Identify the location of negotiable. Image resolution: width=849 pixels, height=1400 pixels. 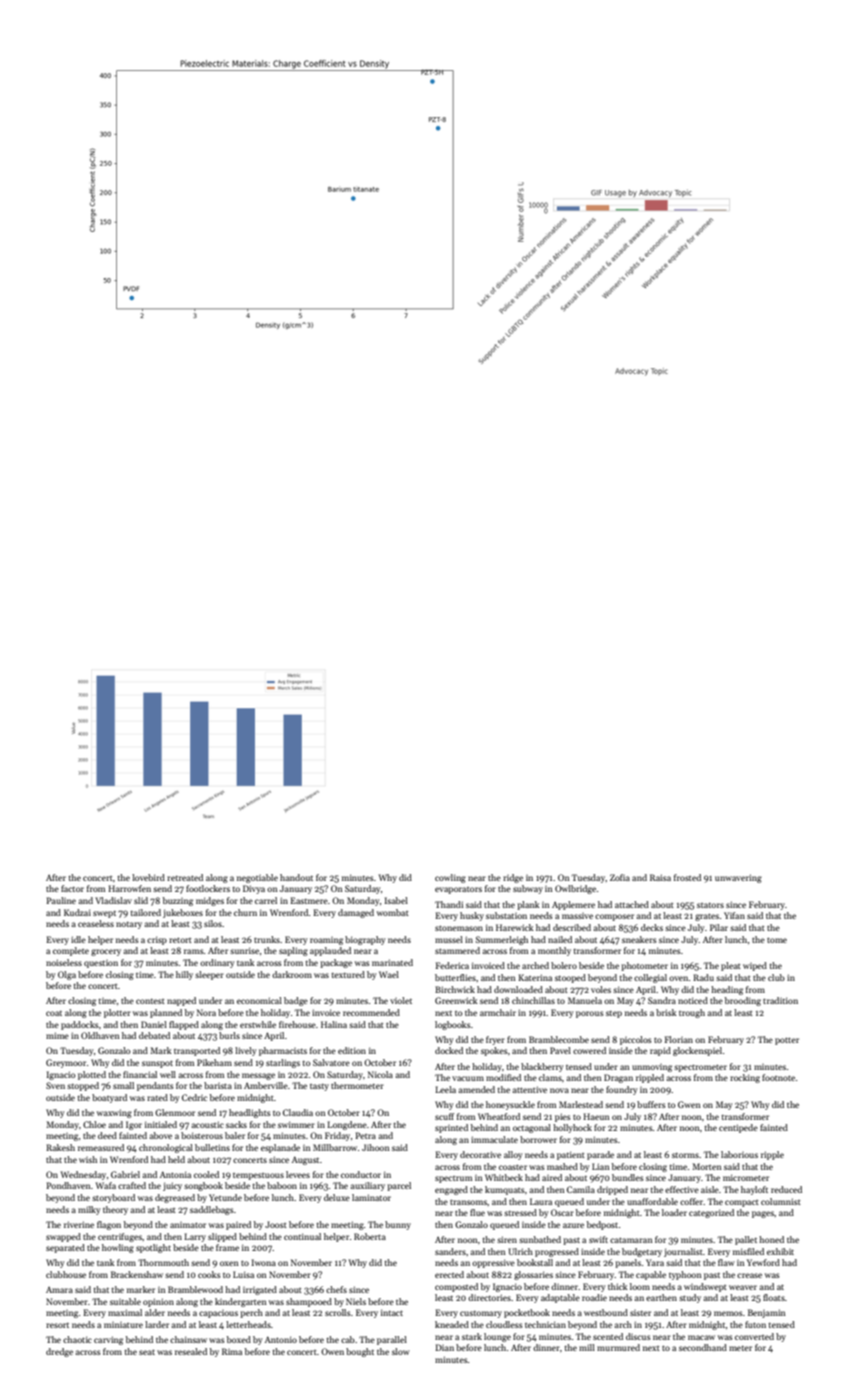
(257, 878).
